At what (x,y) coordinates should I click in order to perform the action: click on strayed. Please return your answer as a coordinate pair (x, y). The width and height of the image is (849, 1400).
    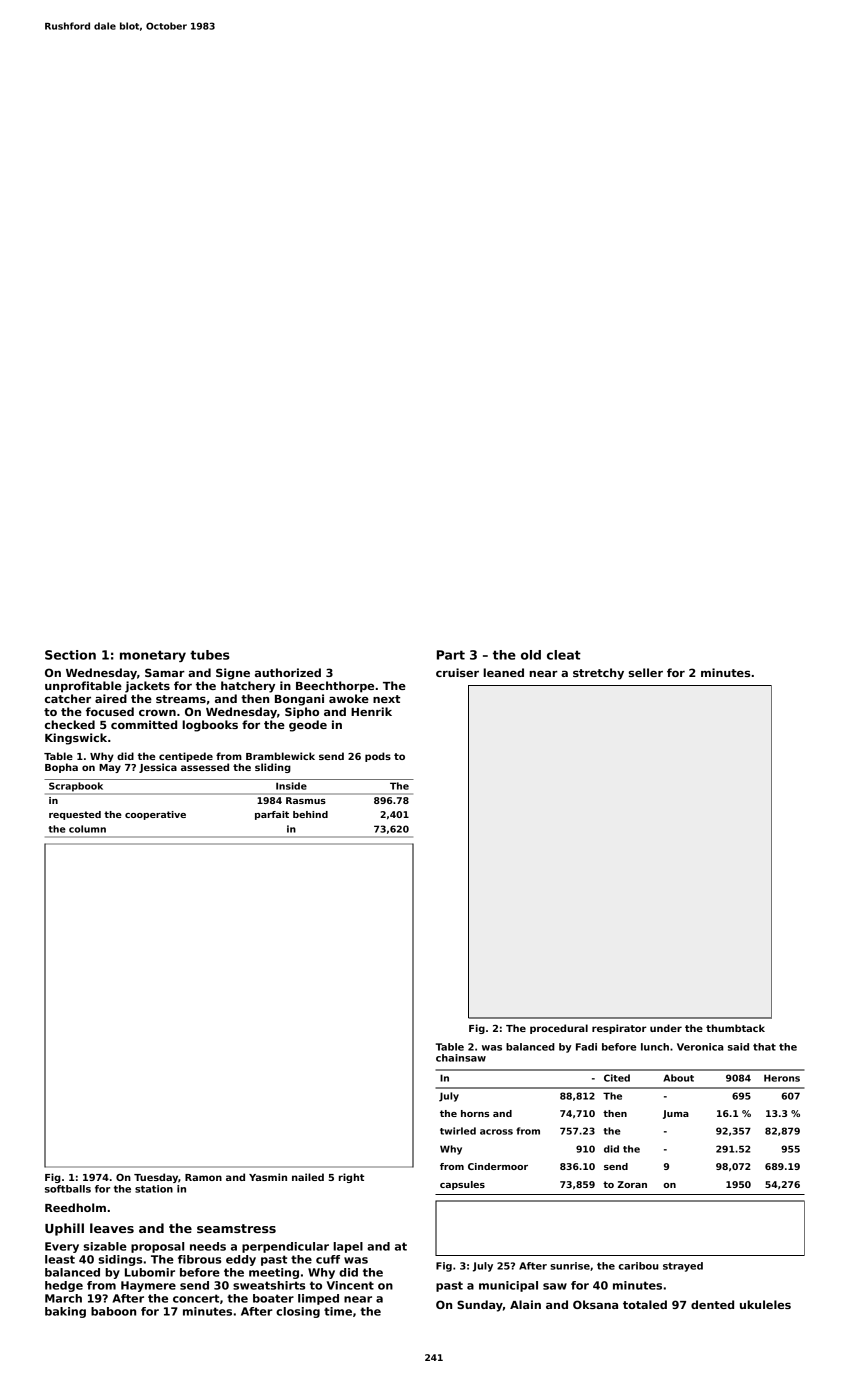
    Looking at the image, I should click on (683, 1267).
